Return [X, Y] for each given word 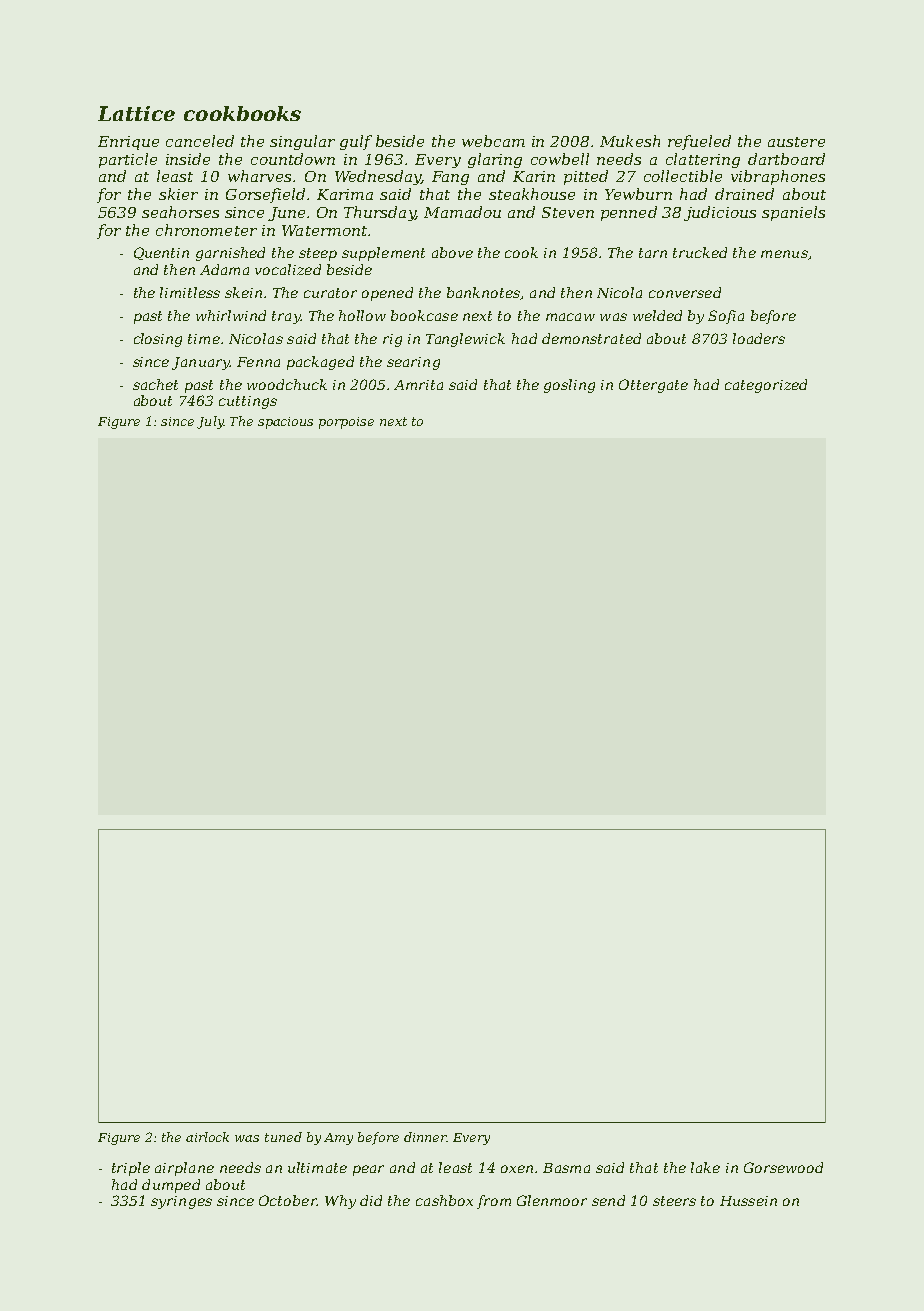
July [210, 422]
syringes [181, 1202]
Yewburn [638, 194]
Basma [566, 1168]
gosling [569, 386]
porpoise [346, 423]
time [204, 339]
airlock [207, 1137]
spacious [285, 423]
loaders [759, 338]
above [452, 252]
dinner [425, 1137]
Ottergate [653, 386]
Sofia [726, 317]
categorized [766, 386]
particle [128, 160]
